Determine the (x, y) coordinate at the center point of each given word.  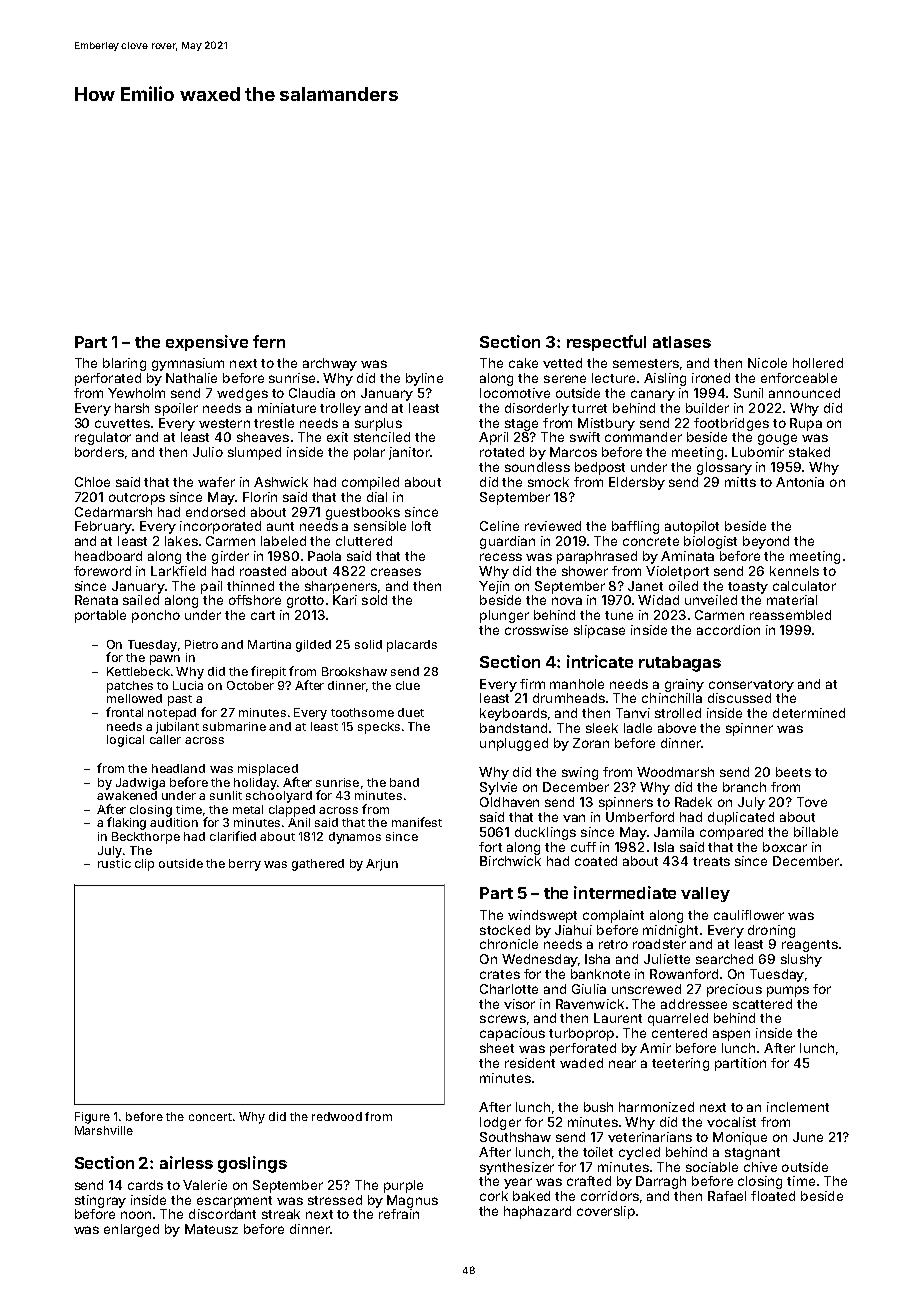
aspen (731, 1035)
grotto (305, 602)
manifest (417, 822)
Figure (92, 1118)
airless (186, 1162)
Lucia (188, 685)
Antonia (800, 482)
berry (245, 865)
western (224, 423)
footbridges (731, 424)
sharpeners (341, 587)
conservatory (751, 686)
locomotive (515, 393)
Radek (693, 802)
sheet (497, 1048)
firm (532, 684)
